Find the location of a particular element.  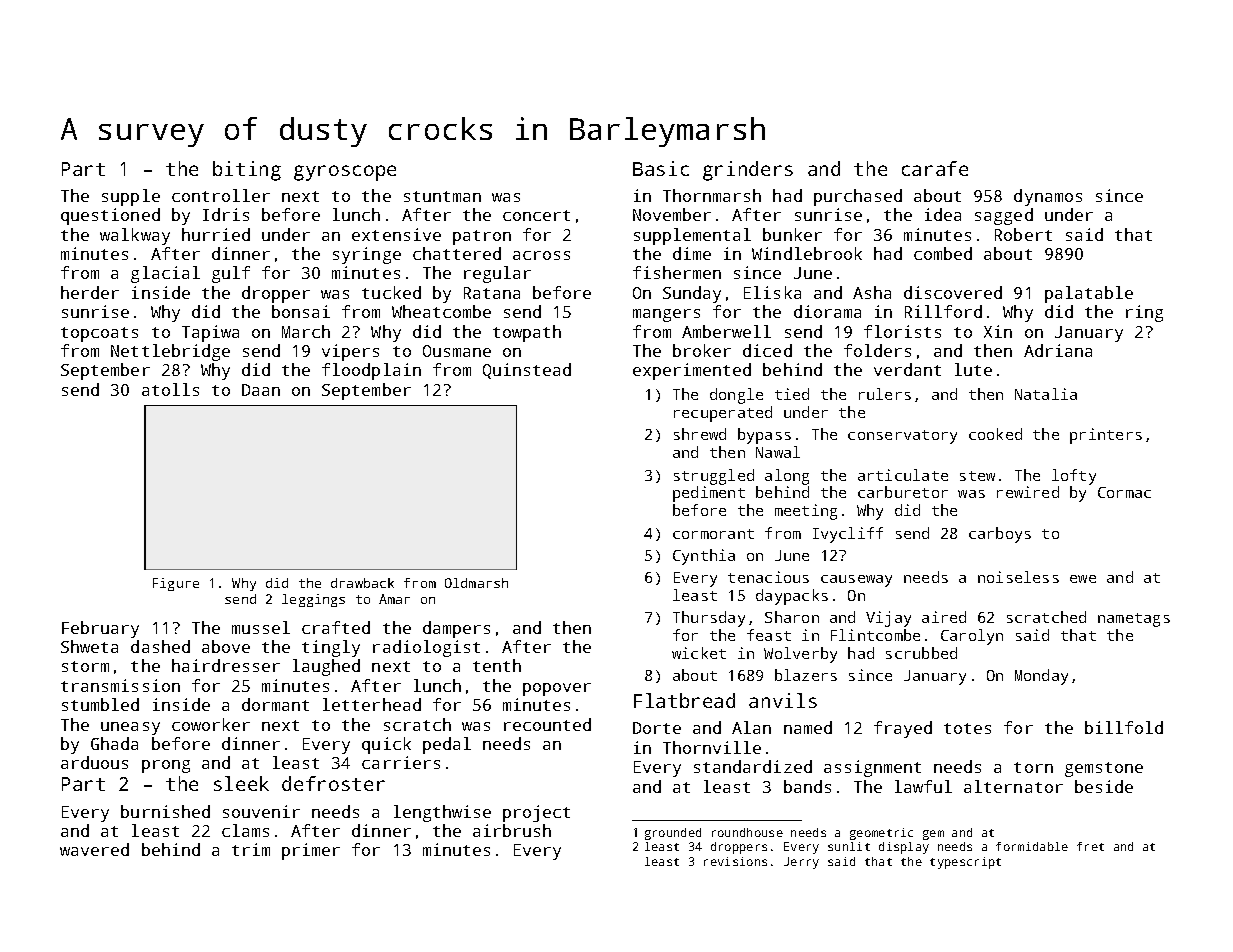

Basic is located at coordinates (661, 168).
